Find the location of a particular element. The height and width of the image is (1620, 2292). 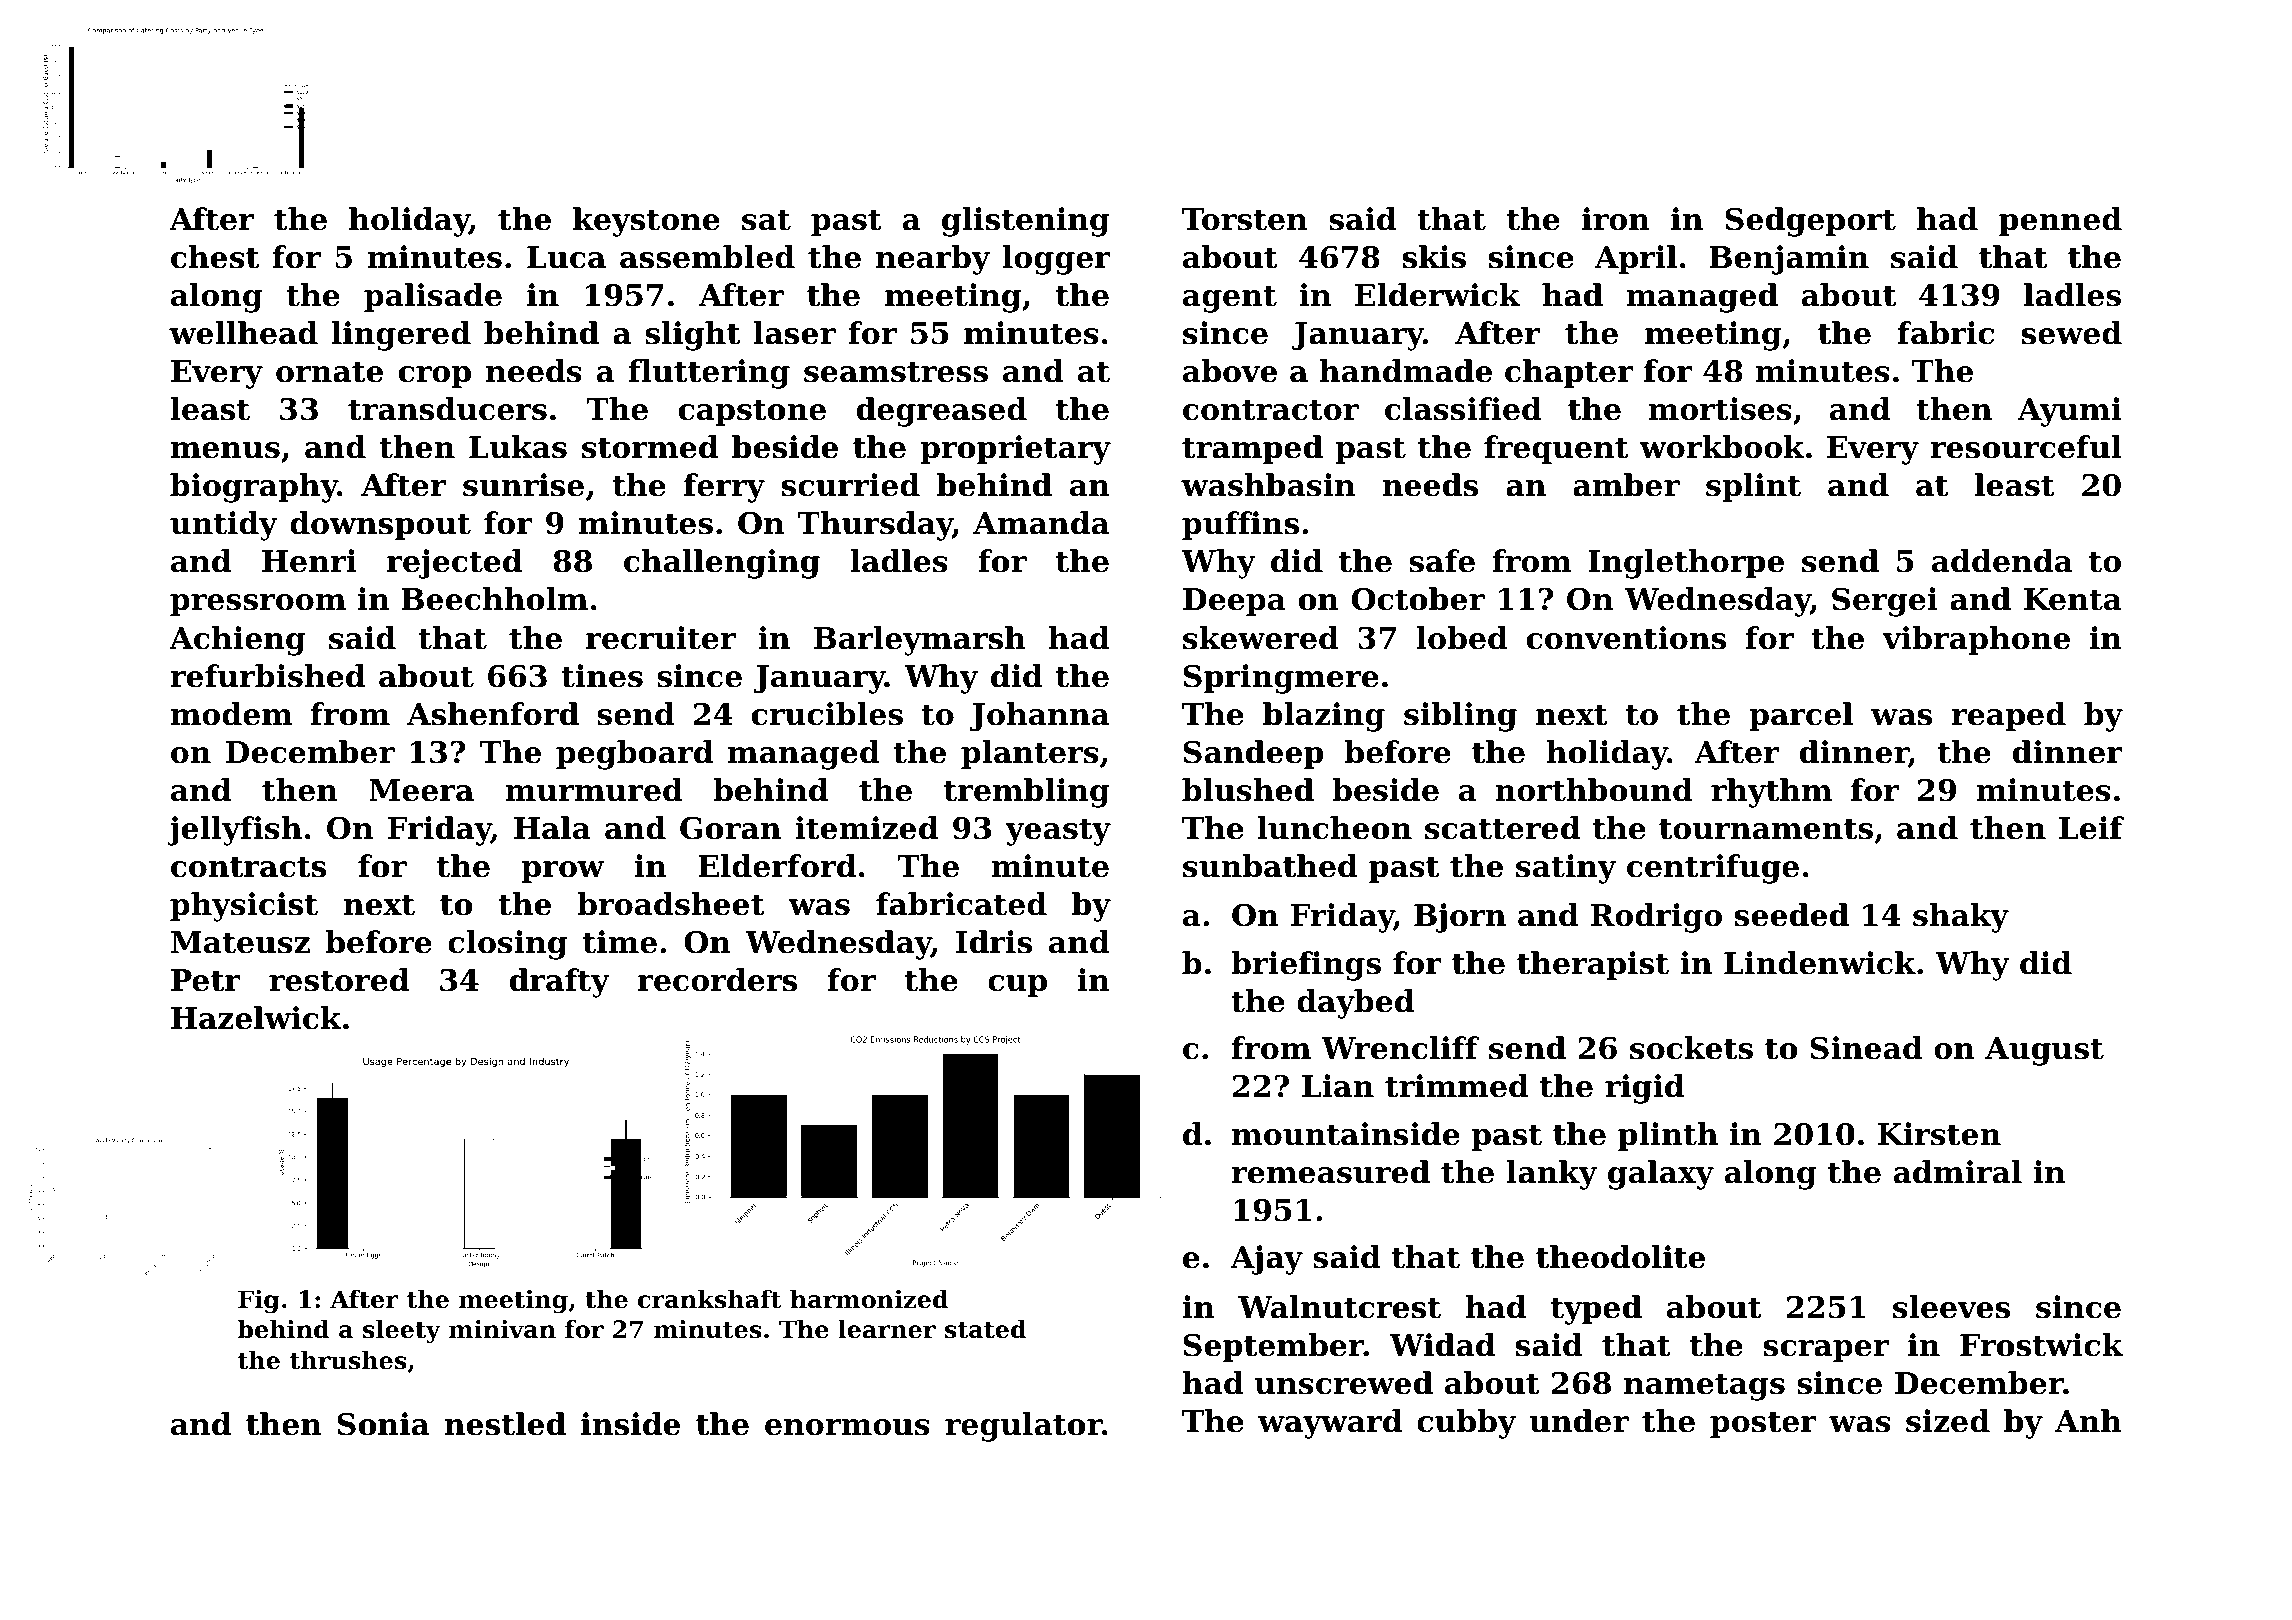

luncheon is located at coordinates (1334, 828).
